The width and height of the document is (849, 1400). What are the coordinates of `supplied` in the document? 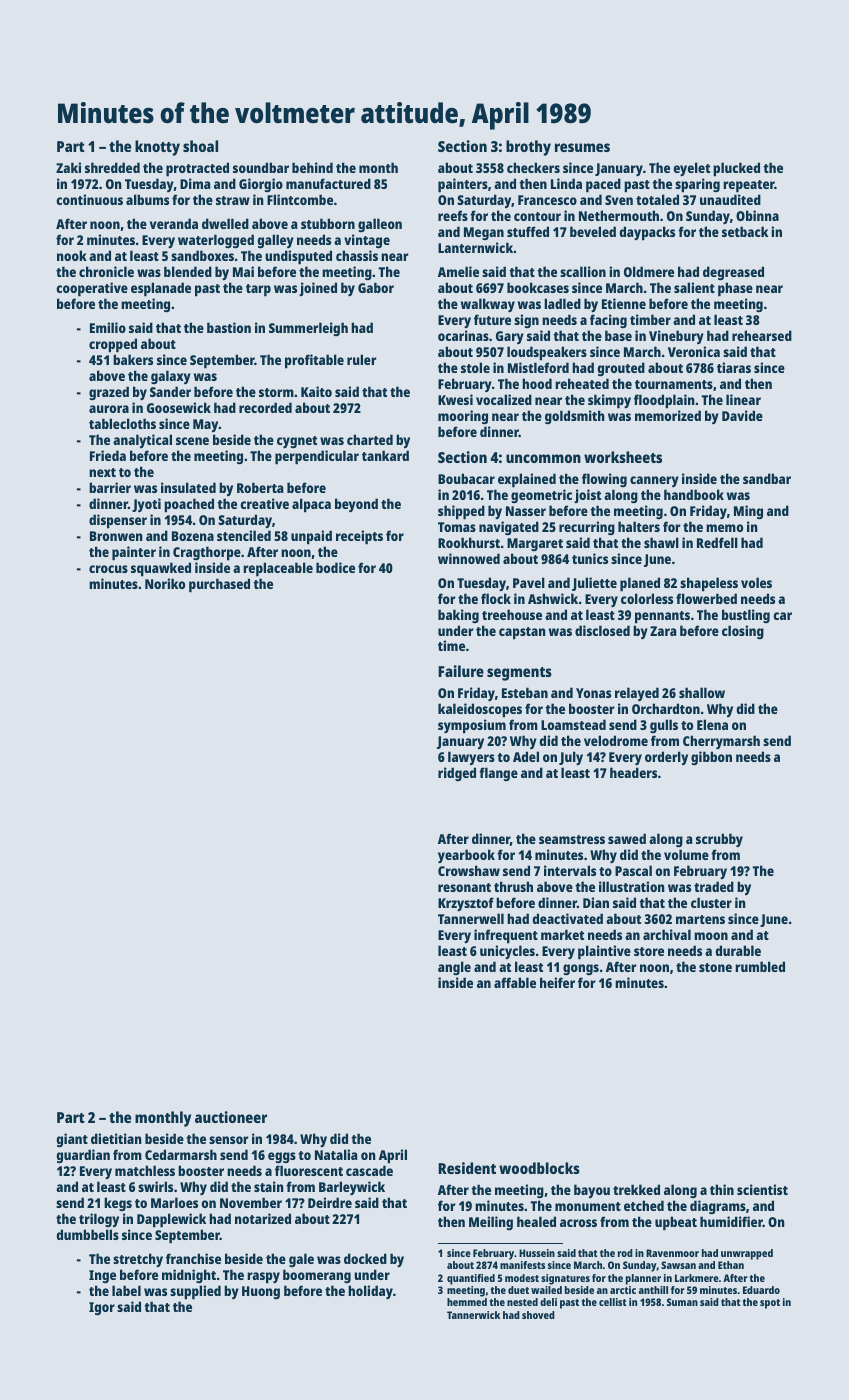 It's located at (195, 1292).
